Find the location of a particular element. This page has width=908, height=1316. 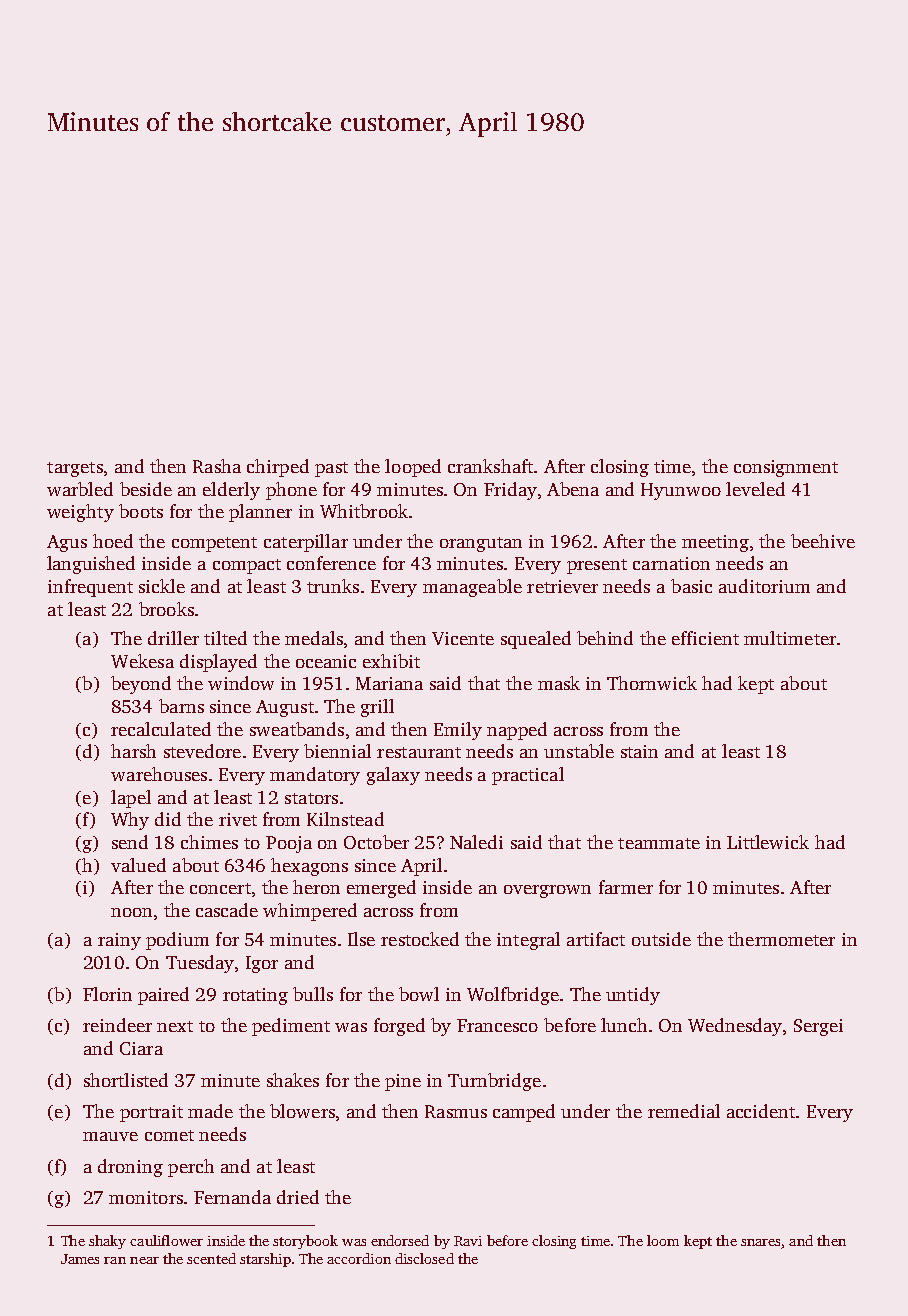

Vicente is located at coordinates (463, 638).
